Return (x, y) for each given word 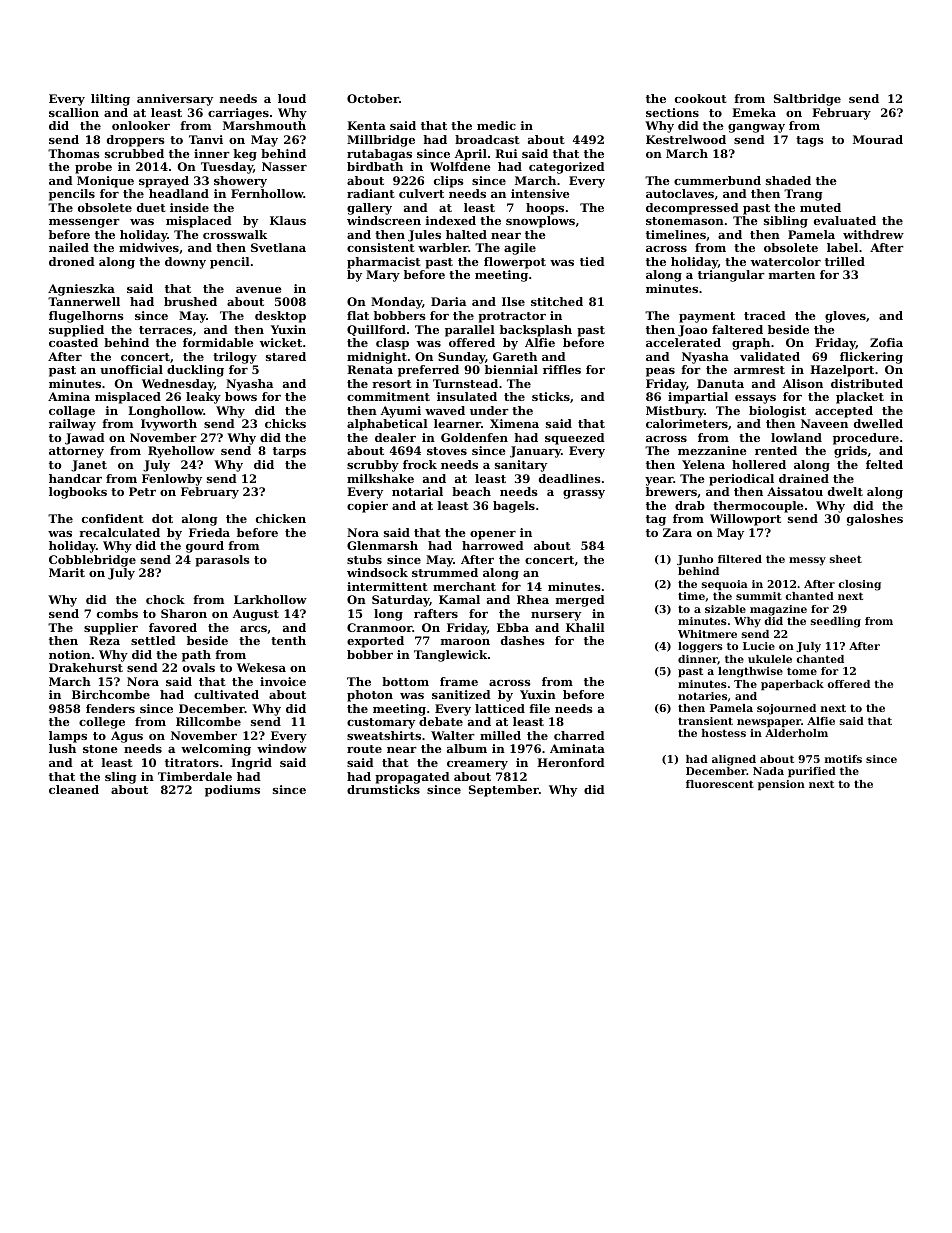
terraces (165, 330)
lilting (110, 100)
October (373, 98)
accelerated (683, 342)
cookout (701, 98)
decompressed (692, 209)
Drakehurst (86, 667)
